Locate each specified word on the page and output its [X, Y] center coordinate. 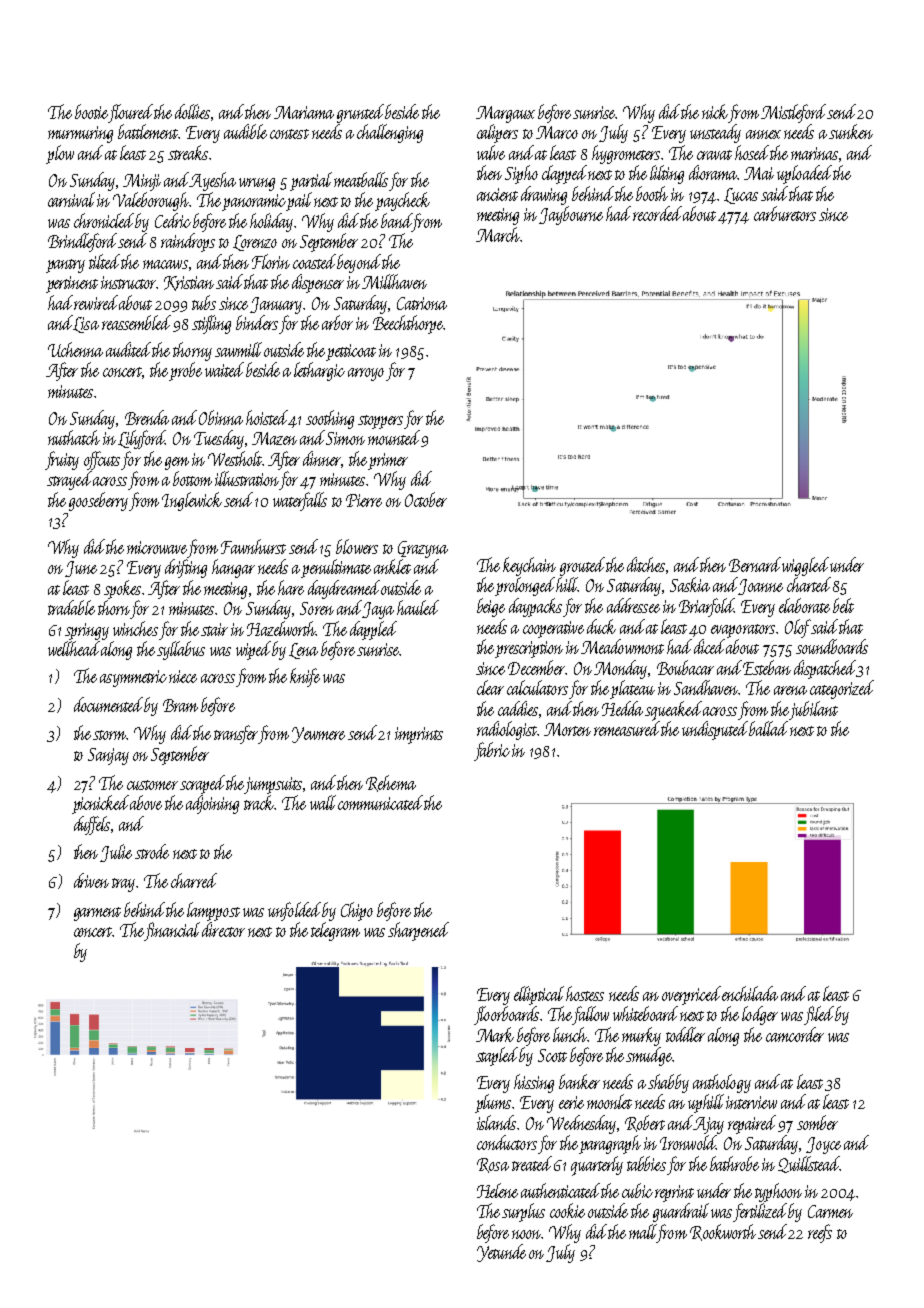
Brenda [147, 417]
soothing [330, 419]
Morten [567, 729]
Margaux [505, 114]
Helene [497, 1190]
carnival [71, 199]
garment [97, 914]
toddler [685, 1034]
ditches [646, 564]
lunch [570, 1034]
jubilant [814, 710]
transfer [236, 734]
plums [493, 1103]
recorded [657, 213]
